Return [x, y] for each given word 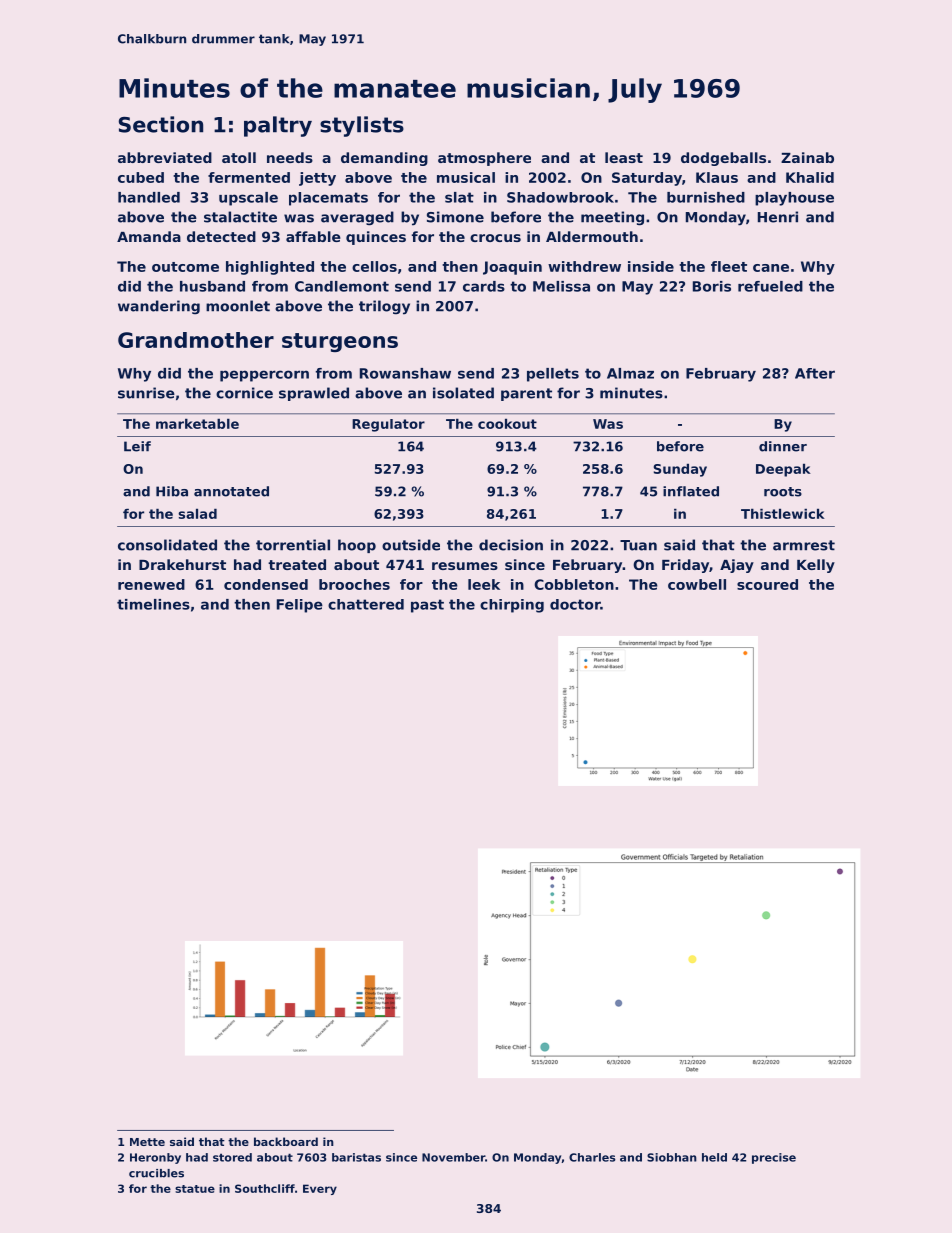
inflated [691, 491]
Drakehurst [182, 564]
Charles [592, 1157]
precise [774, 1158]
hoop [357, 546]
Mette [147, 1142]
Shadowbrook [560, 197]
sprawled [314, 394]
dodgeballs [723, 159]
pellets [553, 375]
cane [771, 268]
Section [161, 124]
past [427, 606]
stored [232, 1157]
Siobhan [672, 1157]
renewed [151, 584]
